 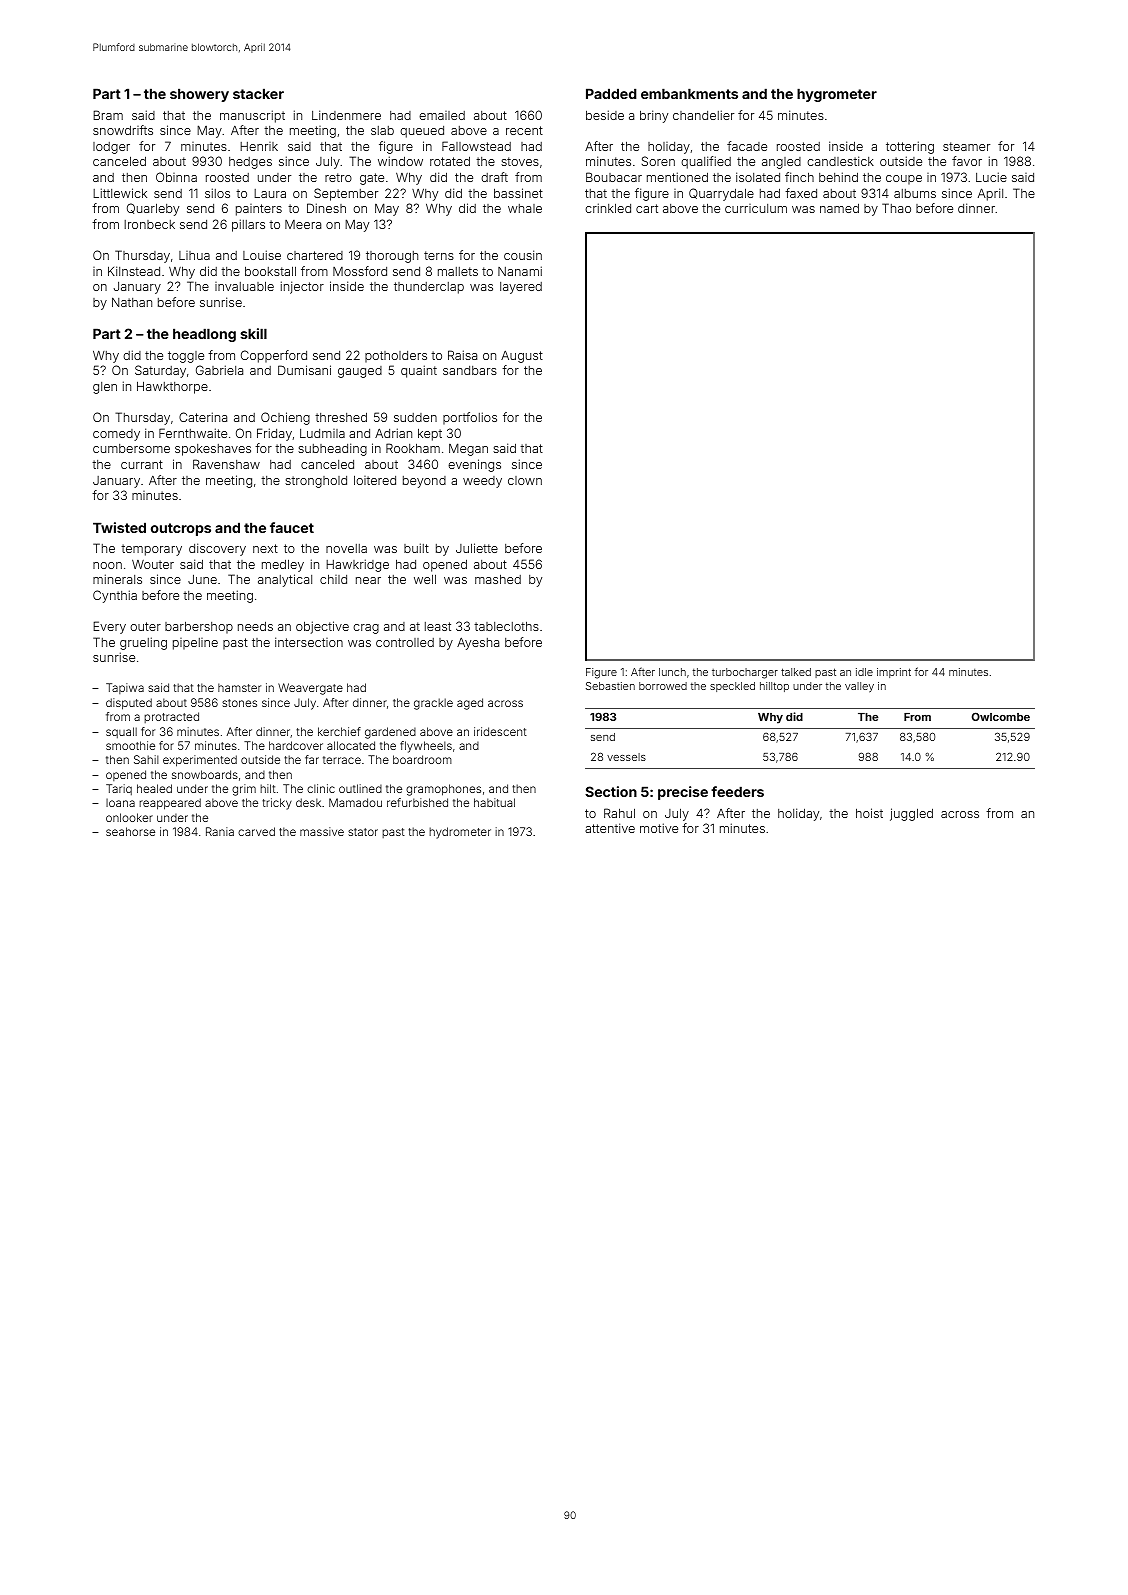 I want to click on hygrometer, so click(x=837, y=95).
